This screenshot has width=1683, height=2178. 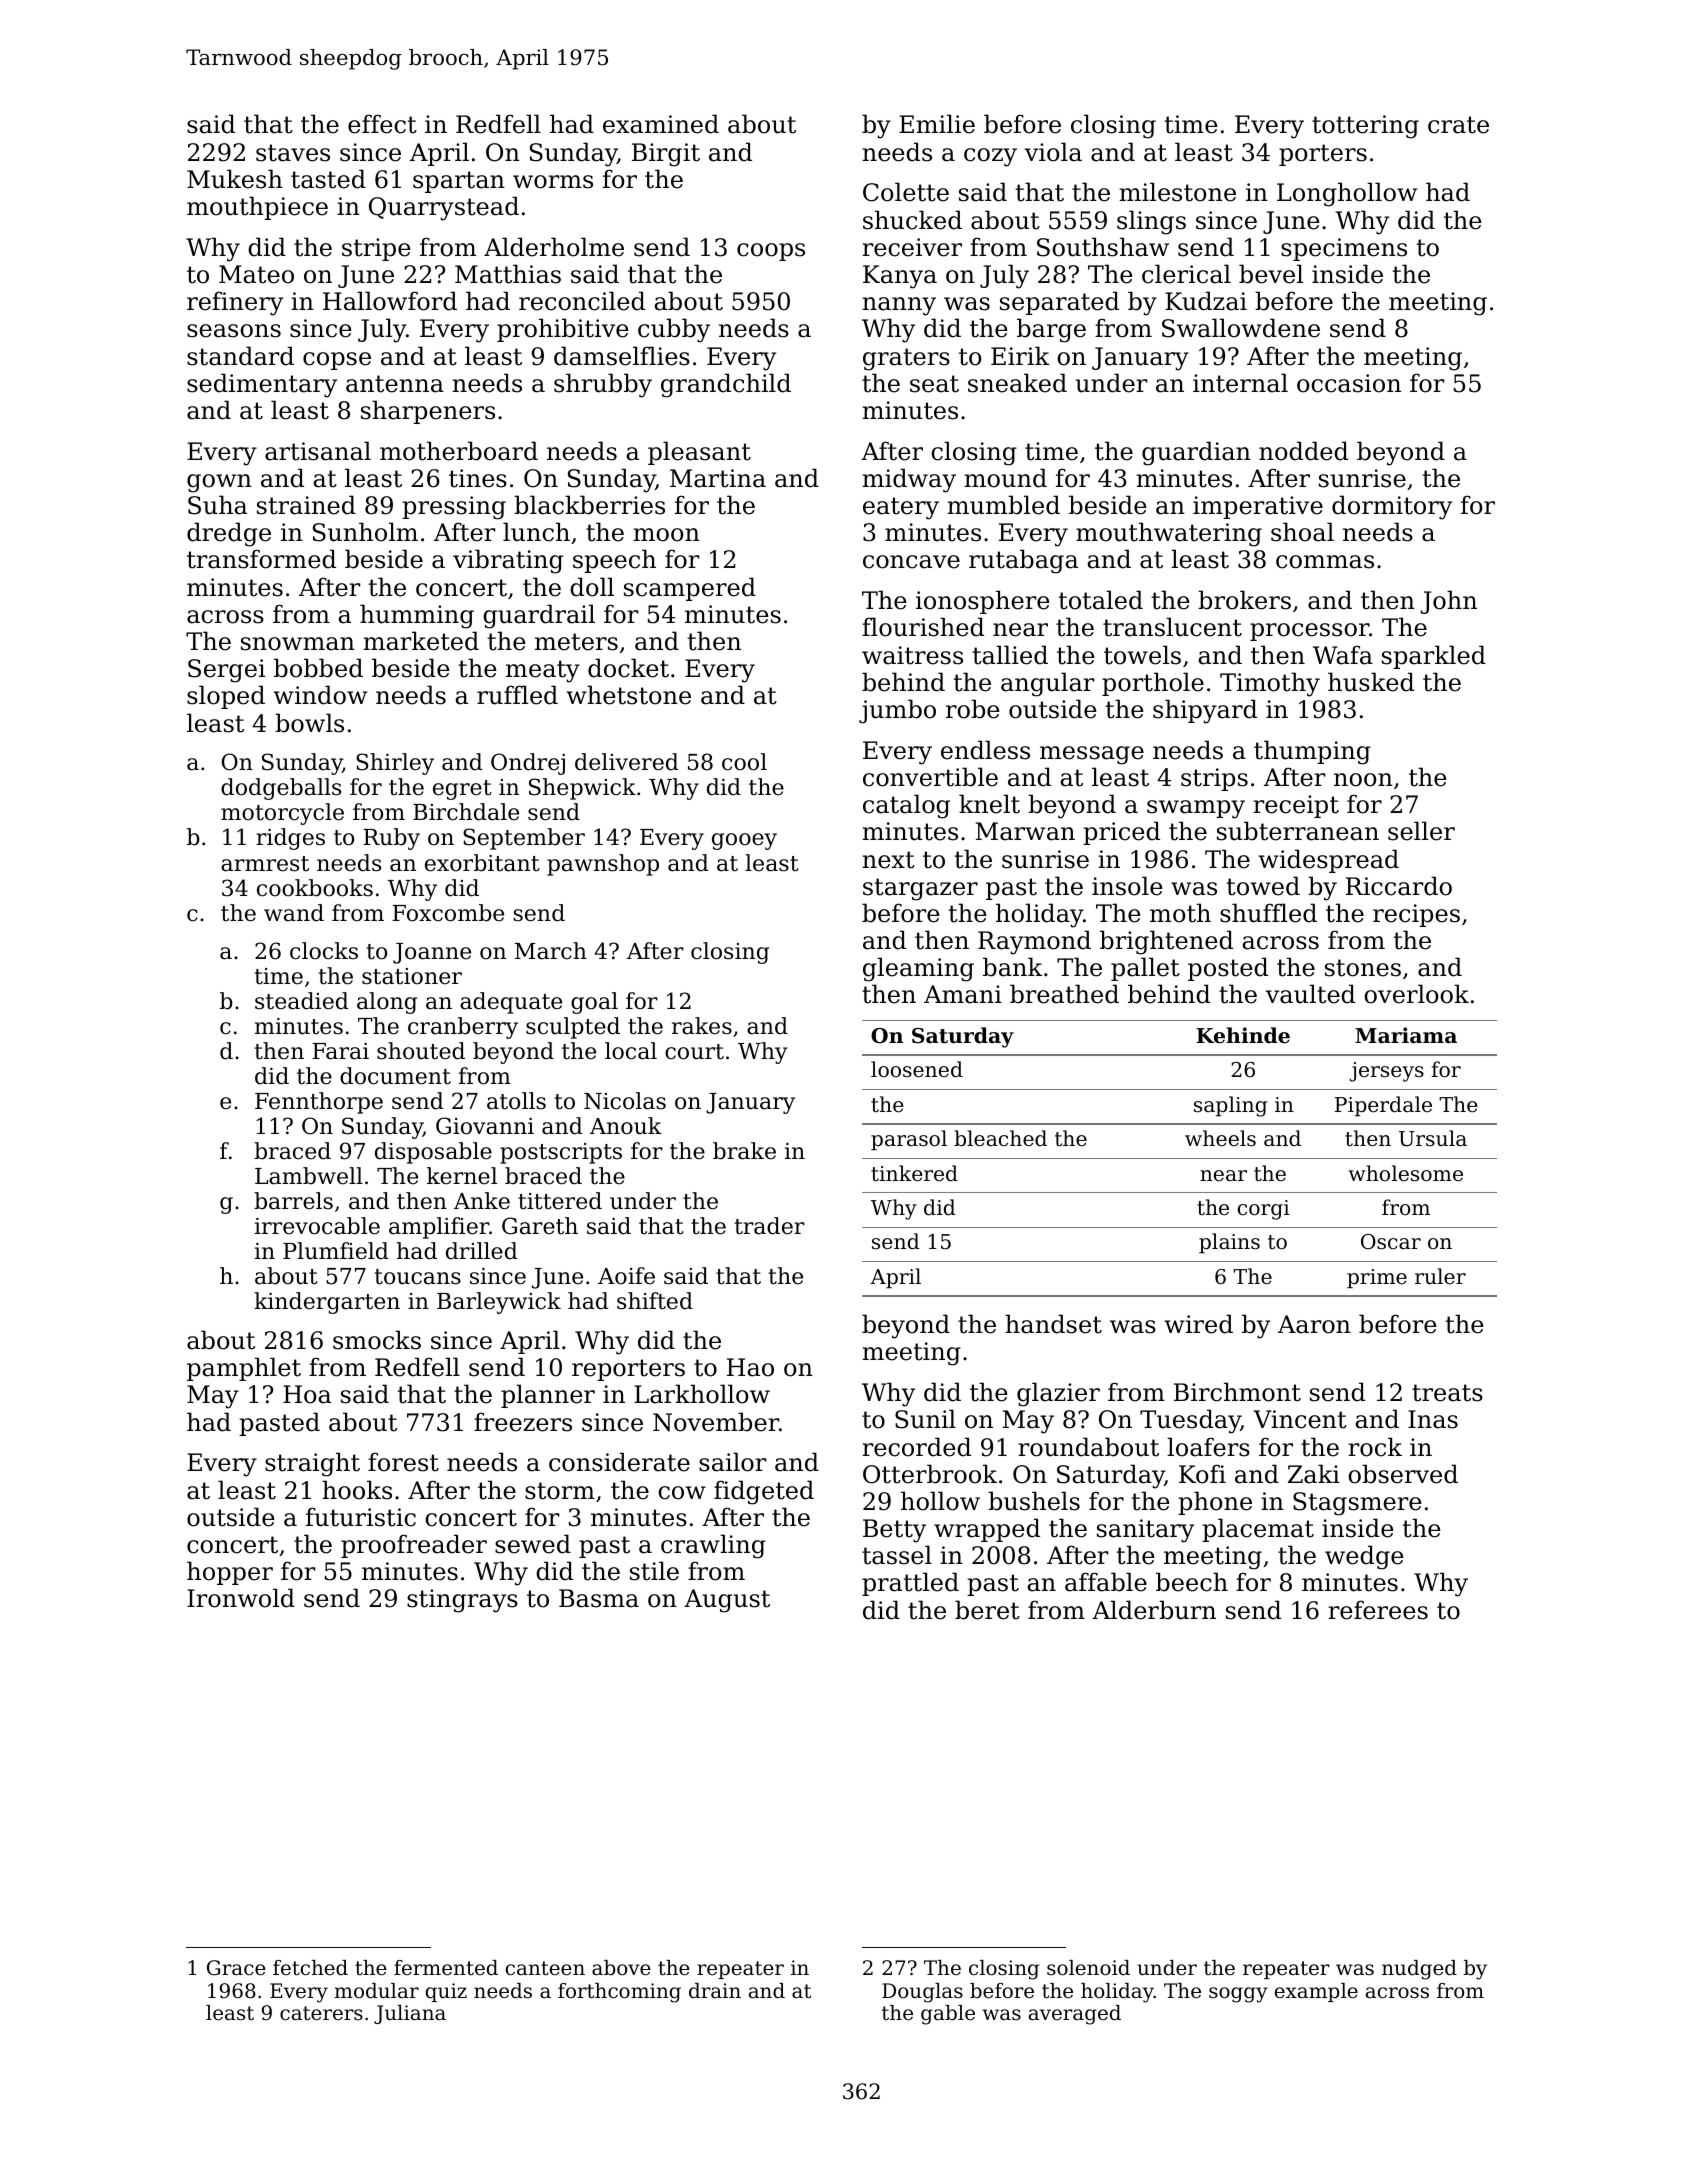 What do you see at coordinates (236, 1968) in the screenshot?
I see `Grace` at bounding box center [236, 1968].
